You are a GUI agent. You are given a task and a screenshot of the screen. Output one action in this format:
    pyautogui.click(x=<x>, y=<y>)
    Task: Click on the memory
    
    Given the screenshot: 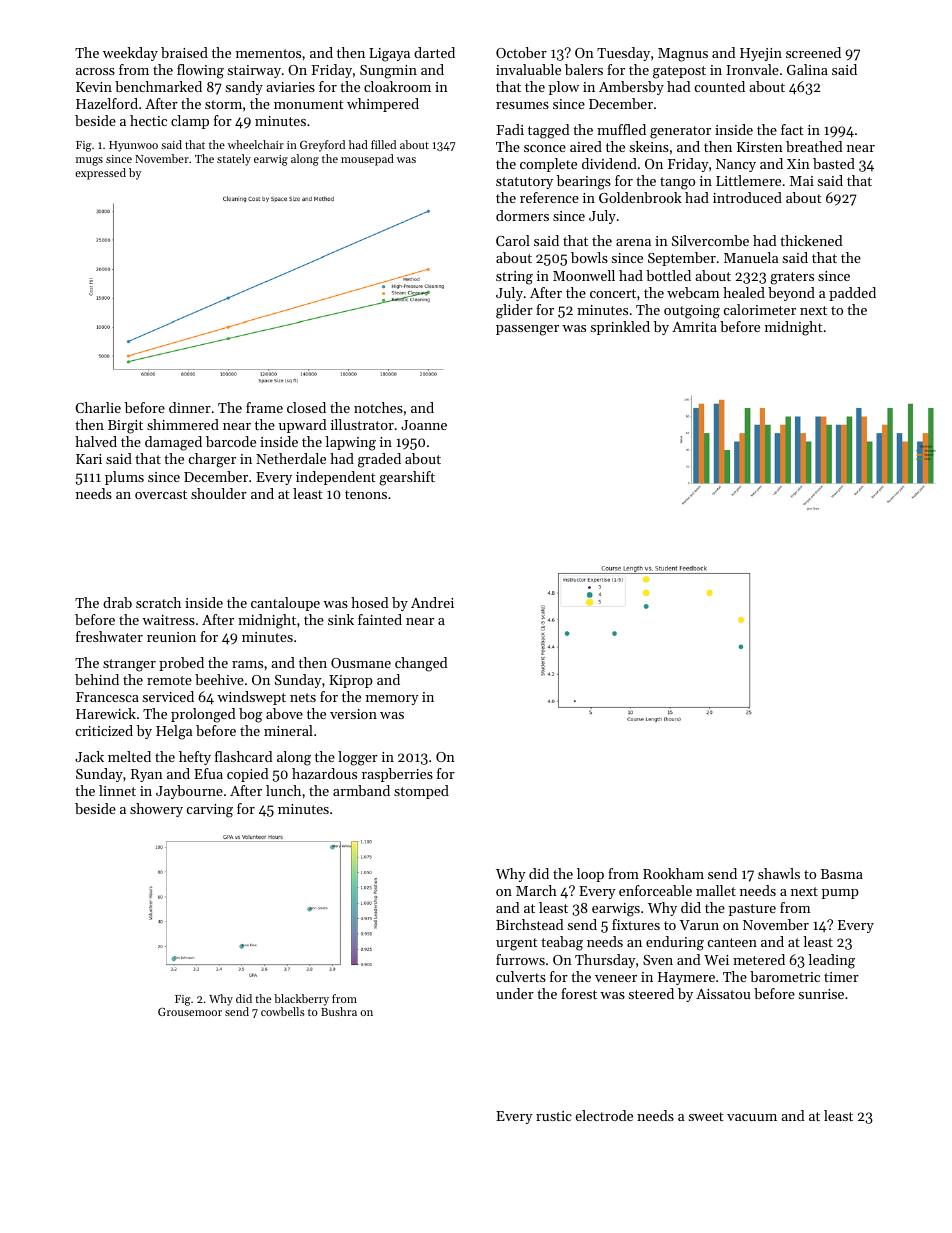 What is the action you would take?
    pyautogui.click(x=392, y=700)
